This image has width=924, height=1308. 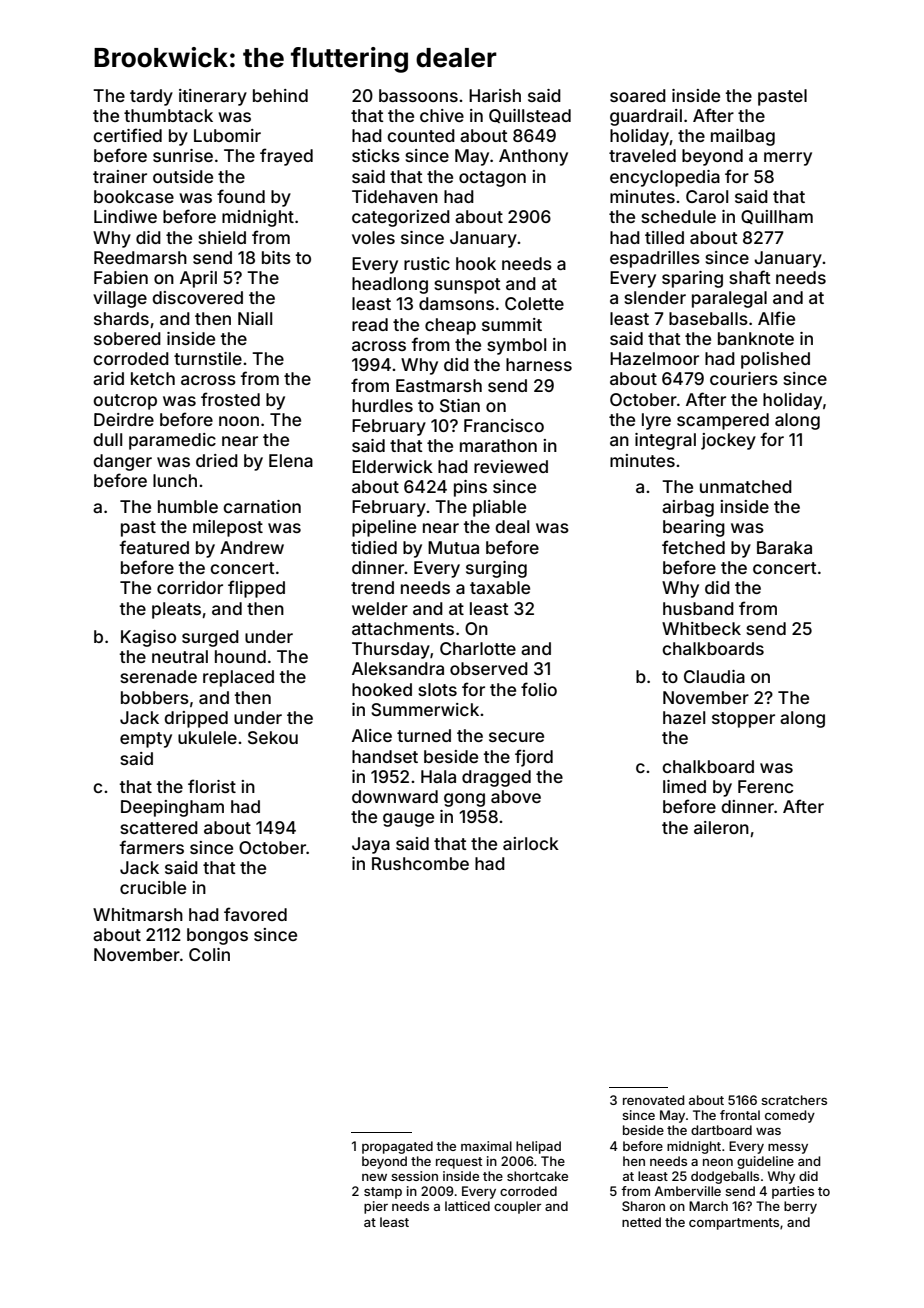 I want to click on aileron, so click(x=721, y=827).
